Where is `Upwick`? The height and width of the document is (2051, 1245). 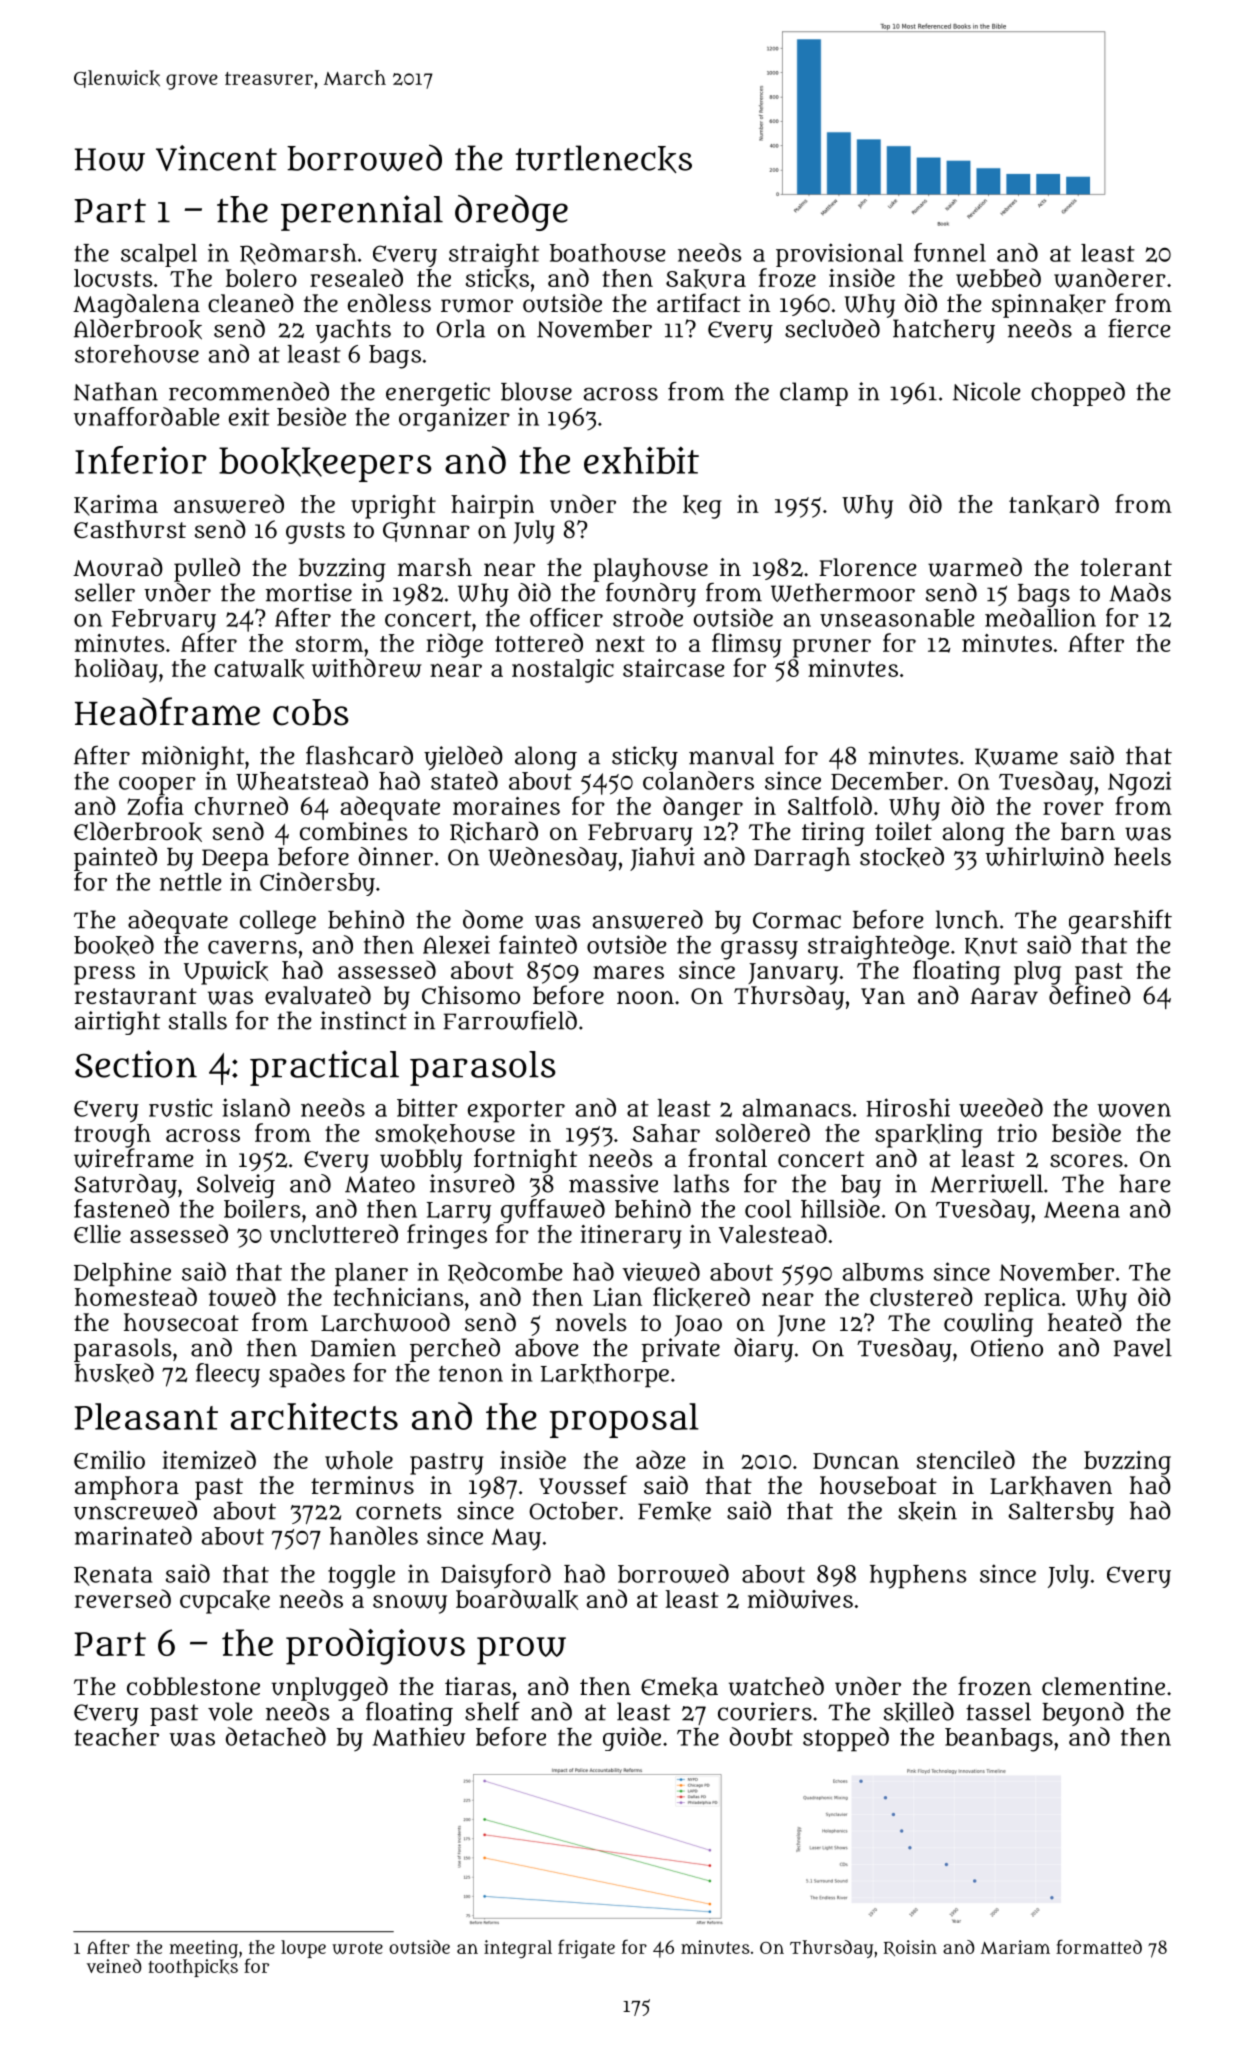 Upwick is located at coordinates (226, 973).
